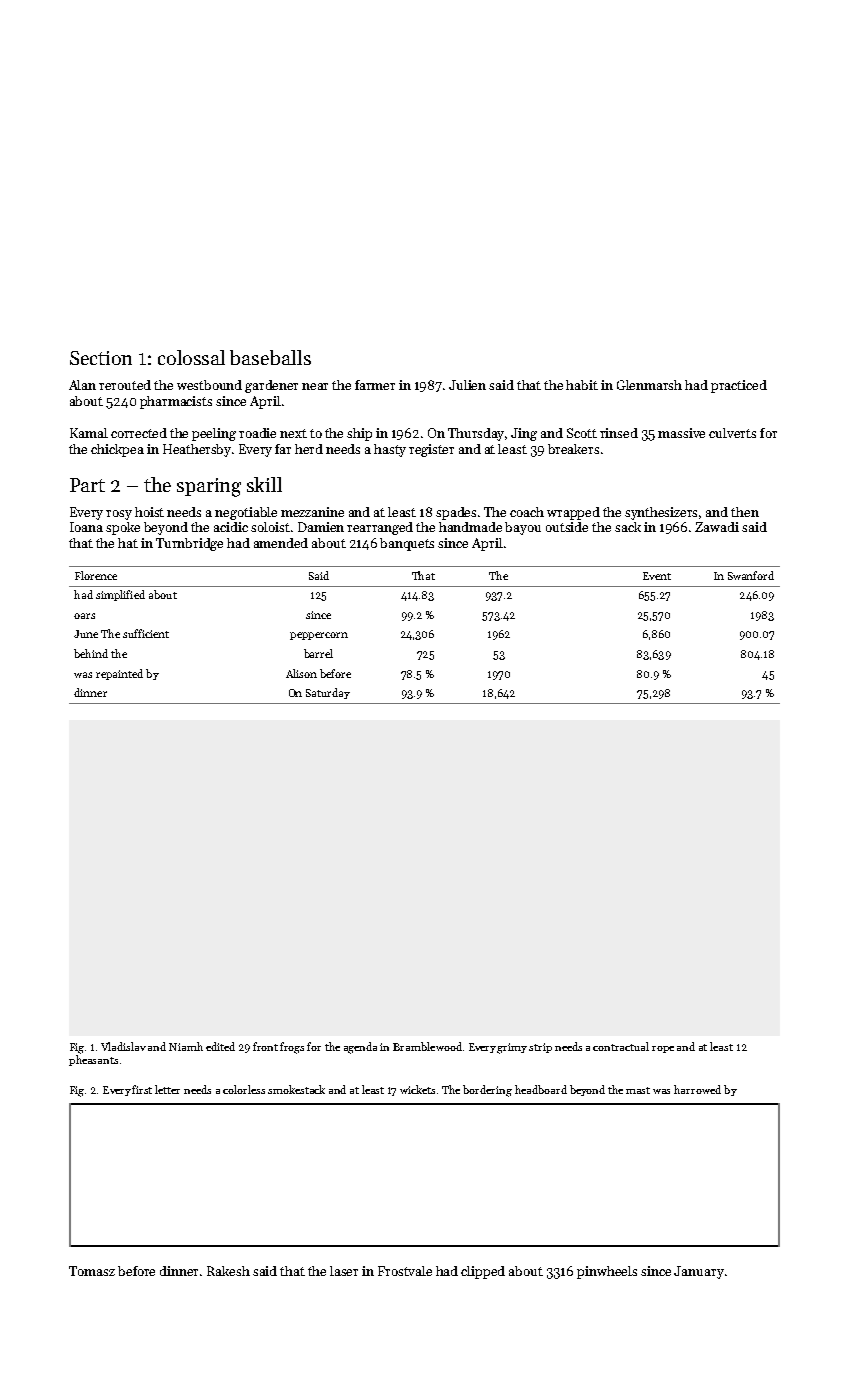 The image size is (849, 1400). Describe the element at coordinates (751, 575) in the page. I see `Swanford` at that location.
